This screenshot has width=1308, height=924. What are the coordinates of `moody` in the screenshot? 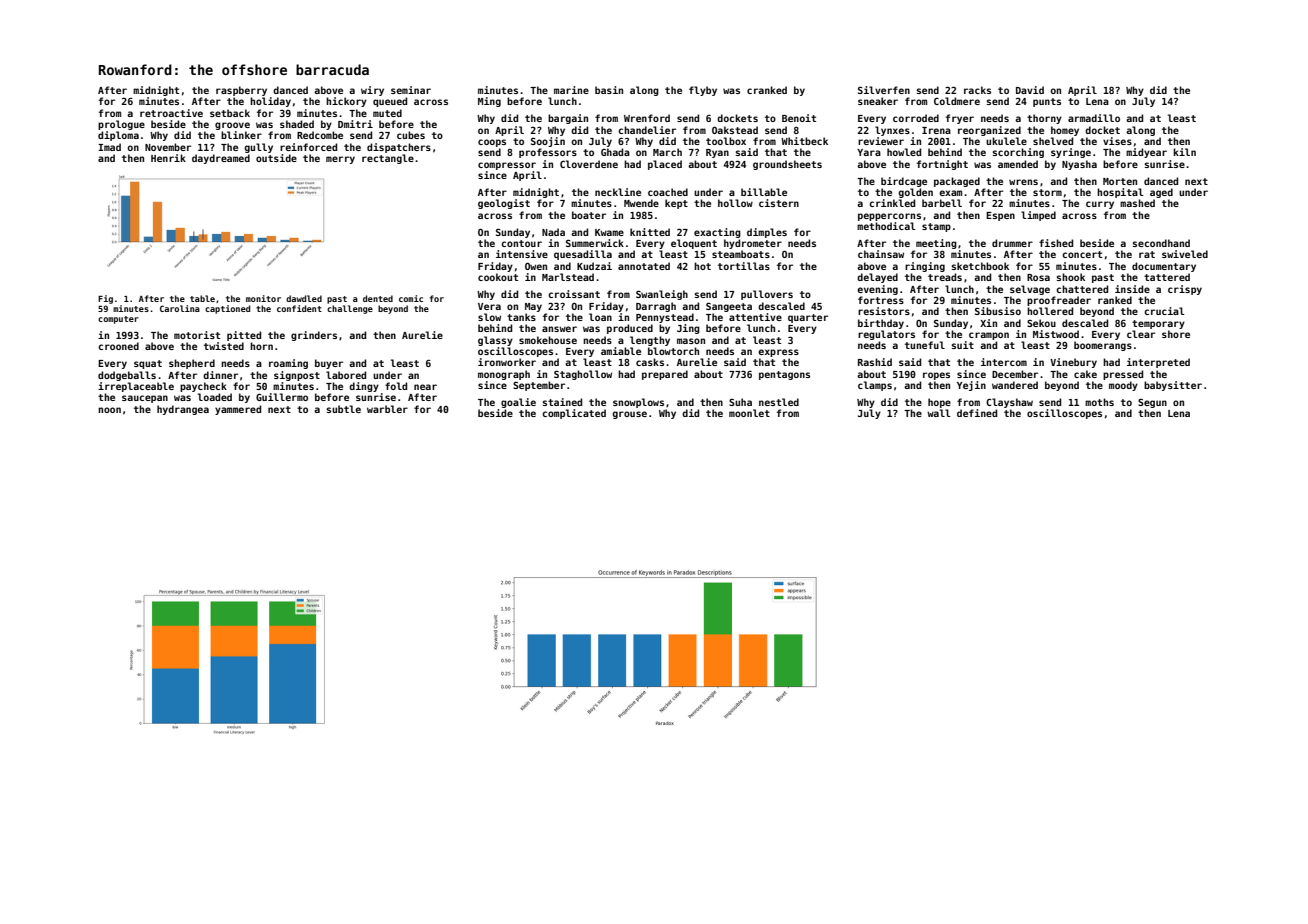 It's located at (1123, 386).
